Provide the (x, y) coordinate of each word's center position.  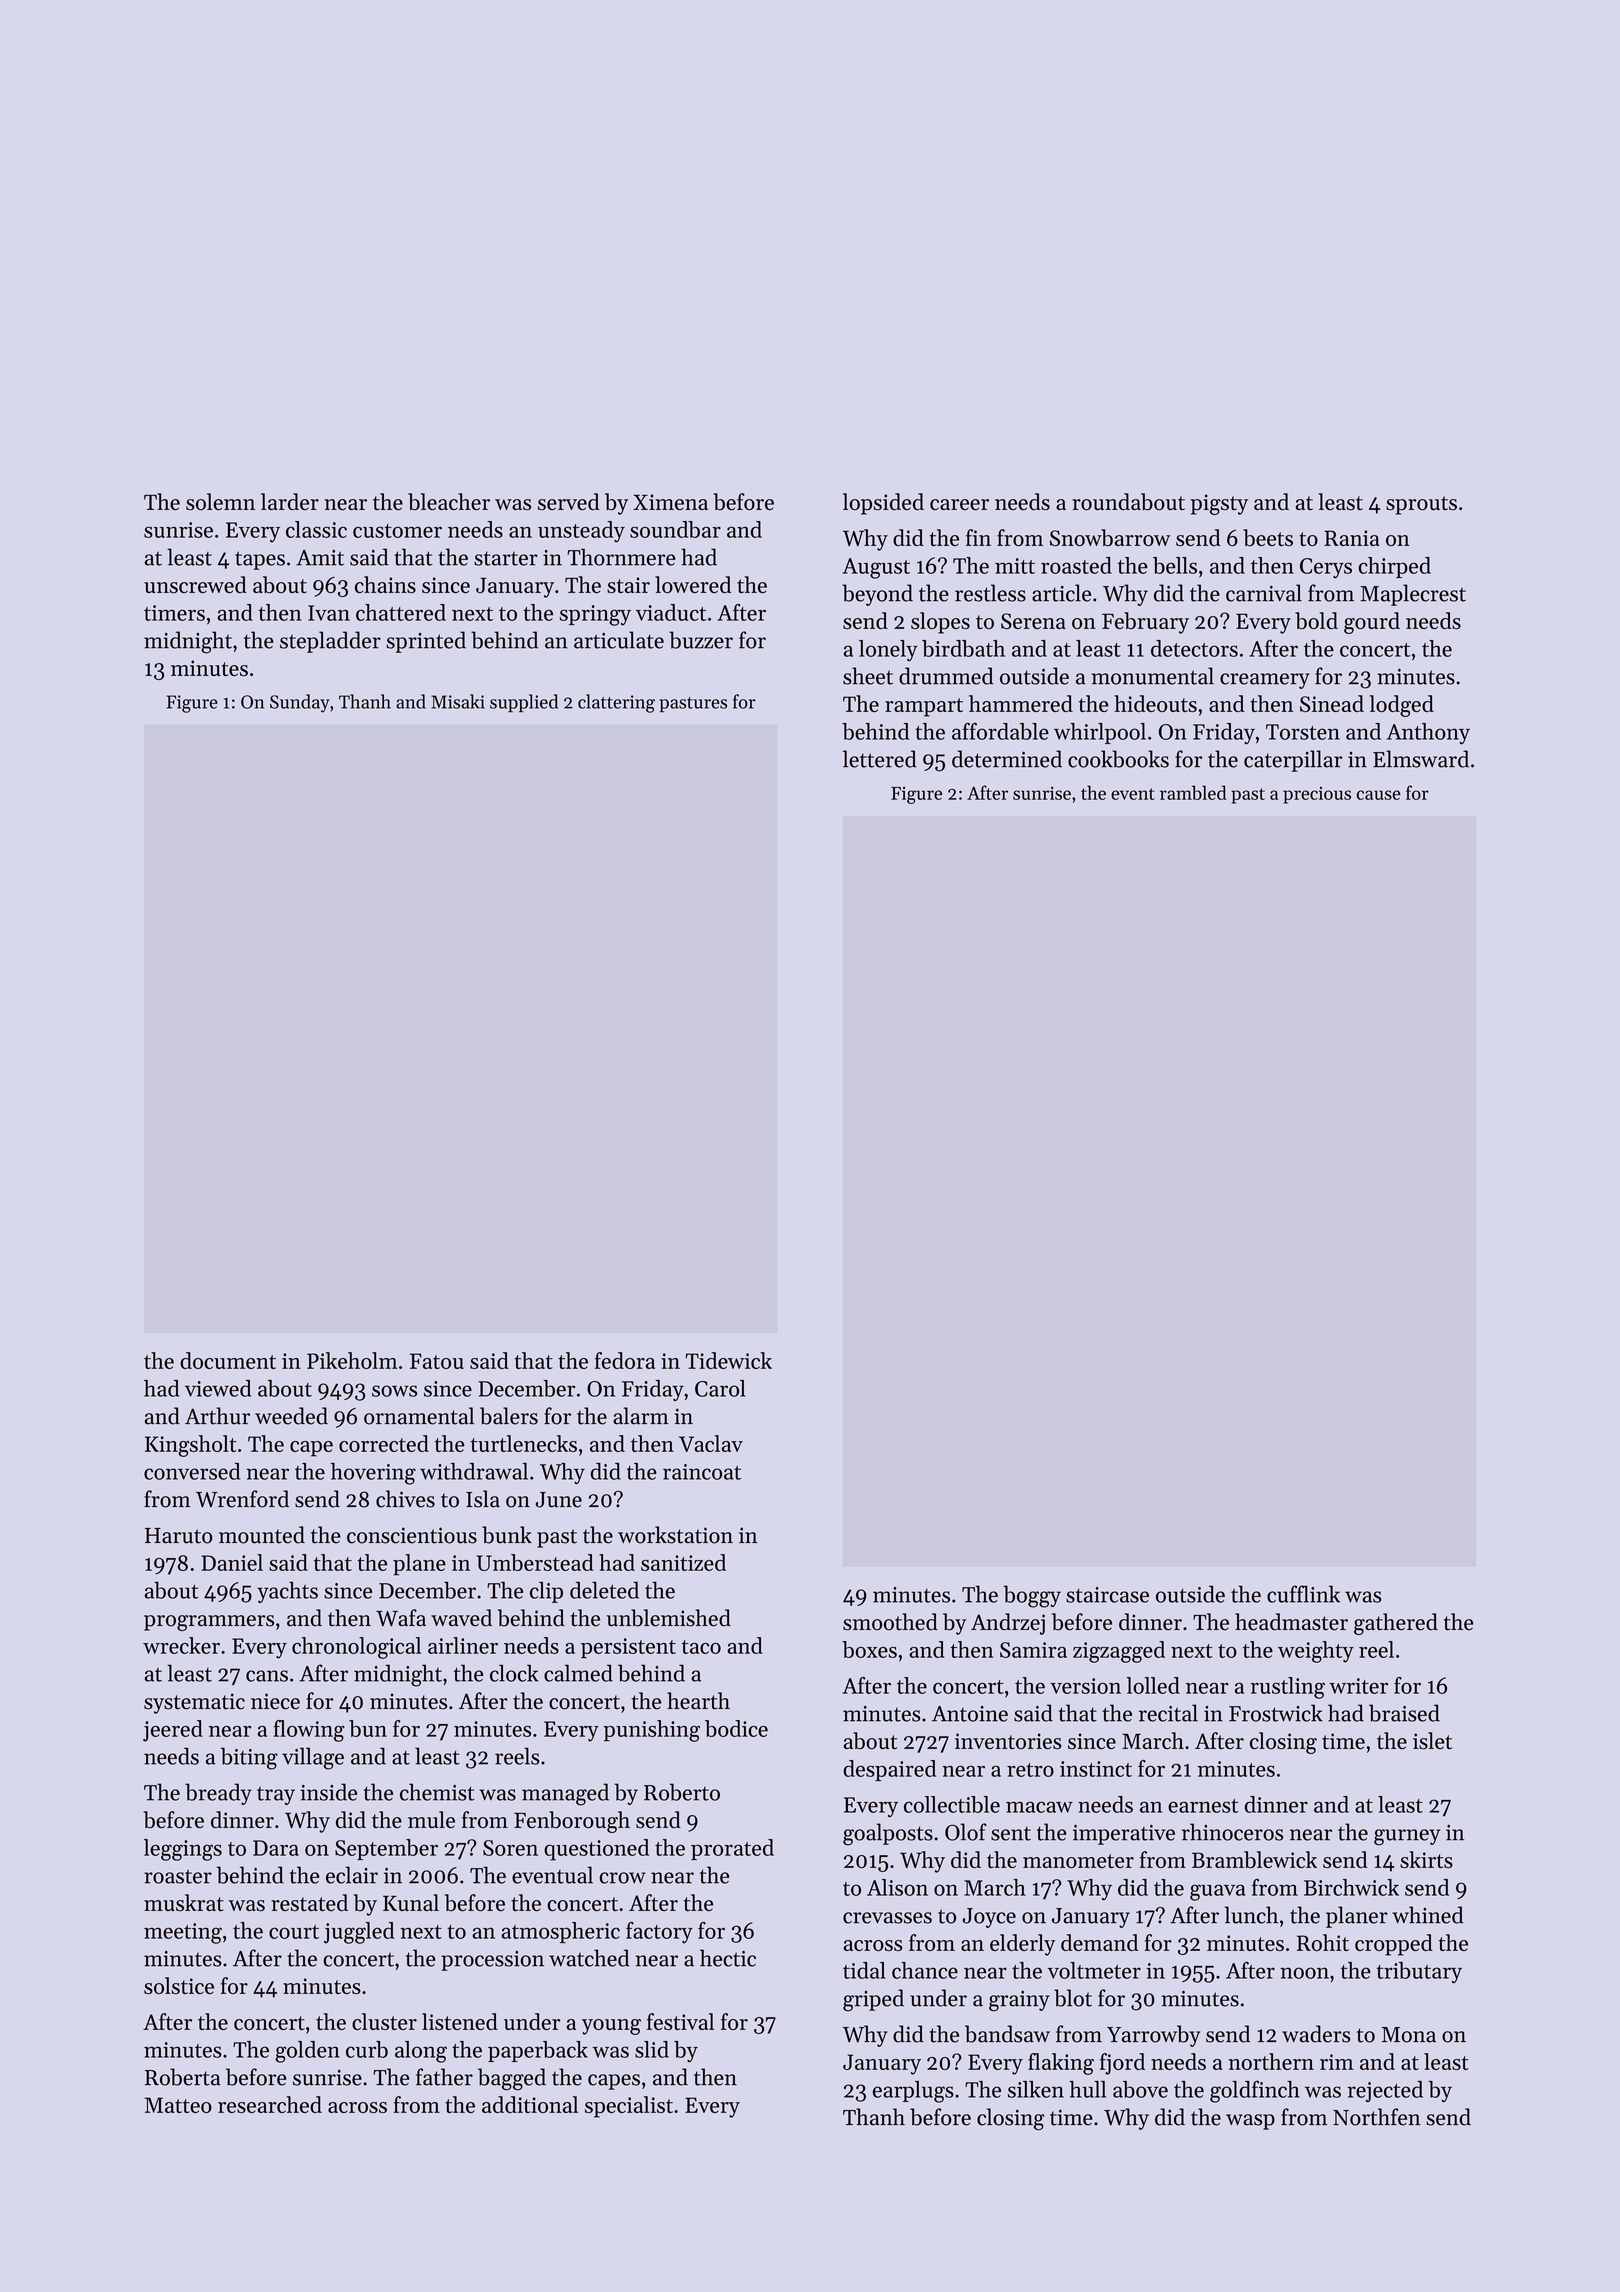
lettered (880, 759)
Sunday (300, 703)
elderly (1022, 1945)
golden (307, 2052)
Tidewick (729, 1360)
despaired (889, 1770)
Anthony (1428, 734)
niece (275, 1701)
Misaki (458, 701)
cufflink (1303, 1594)
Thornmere (621, 557)
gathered (1396, 1624)
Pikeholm (352, 1360)
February (1145, 623)
